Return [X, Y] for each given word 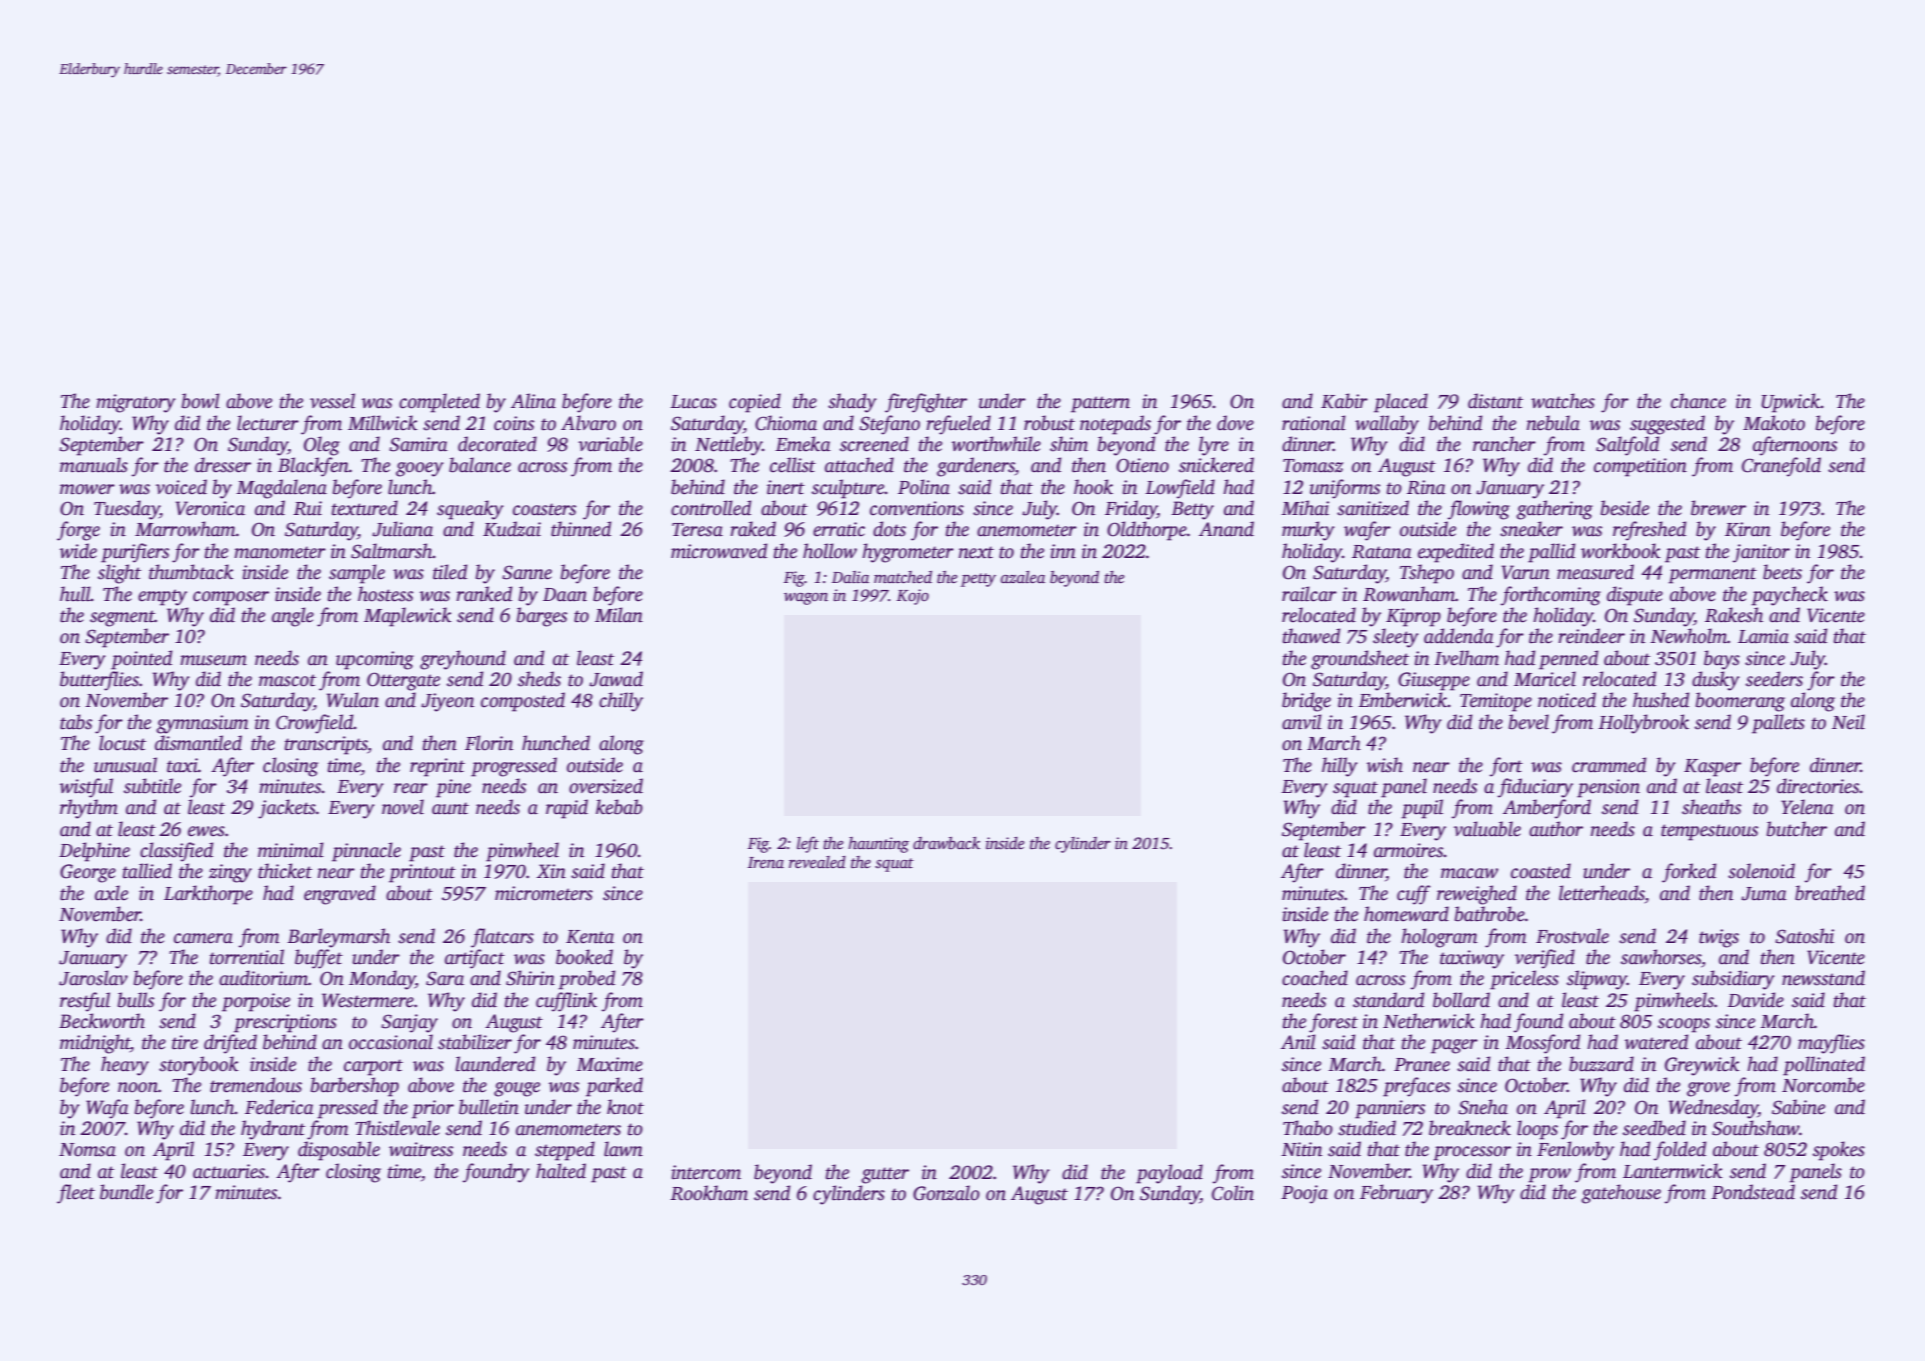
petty [978, 580]
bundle [126, 1192]
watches [1563, 401]
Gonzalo [946, 1193]
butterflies [99, 681]
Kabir [1344, 401]
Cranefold [1781, 467]
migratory [136, 403]
